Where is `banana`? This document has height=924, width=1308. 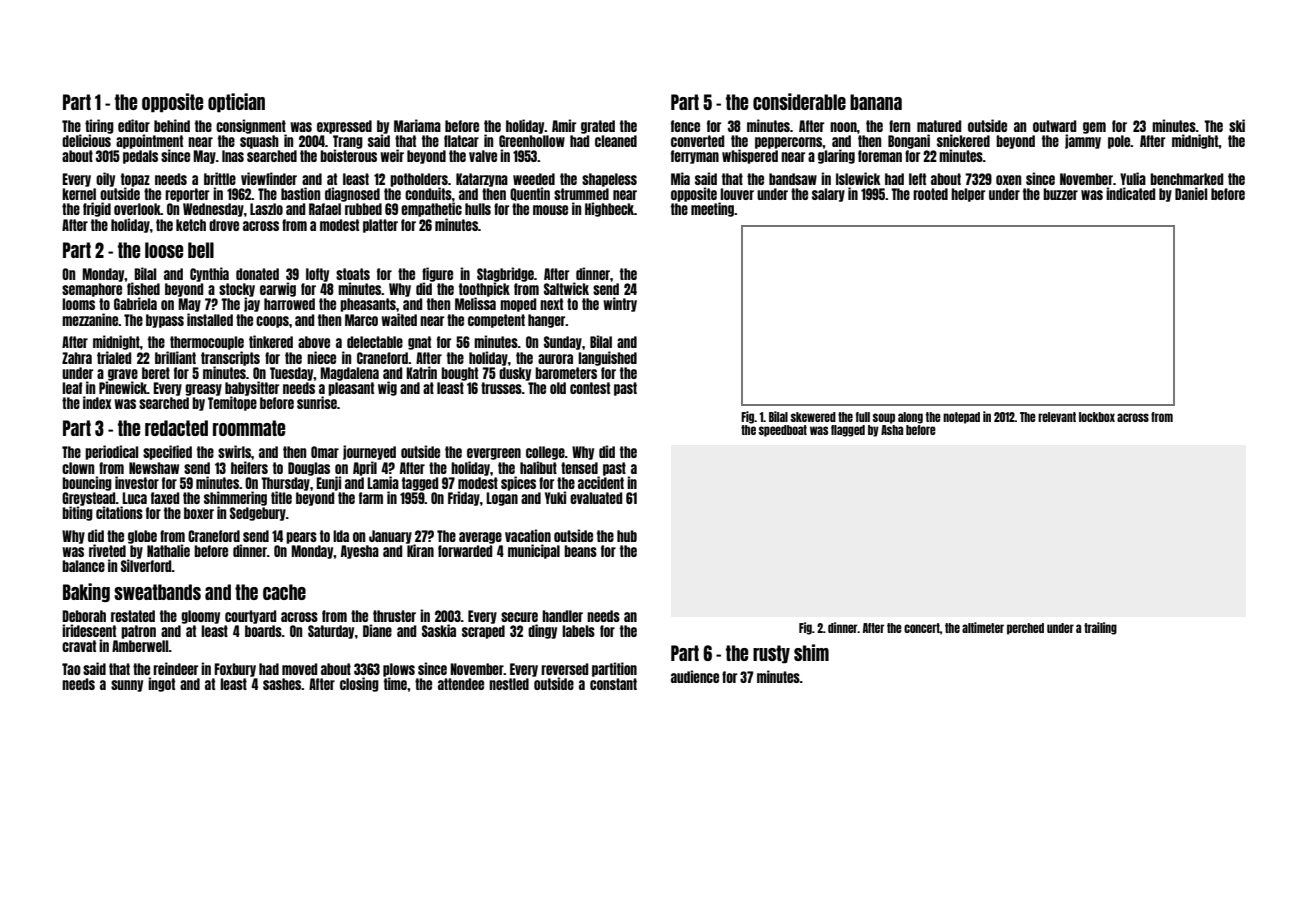 banana is located at coordinates (876, 102).
